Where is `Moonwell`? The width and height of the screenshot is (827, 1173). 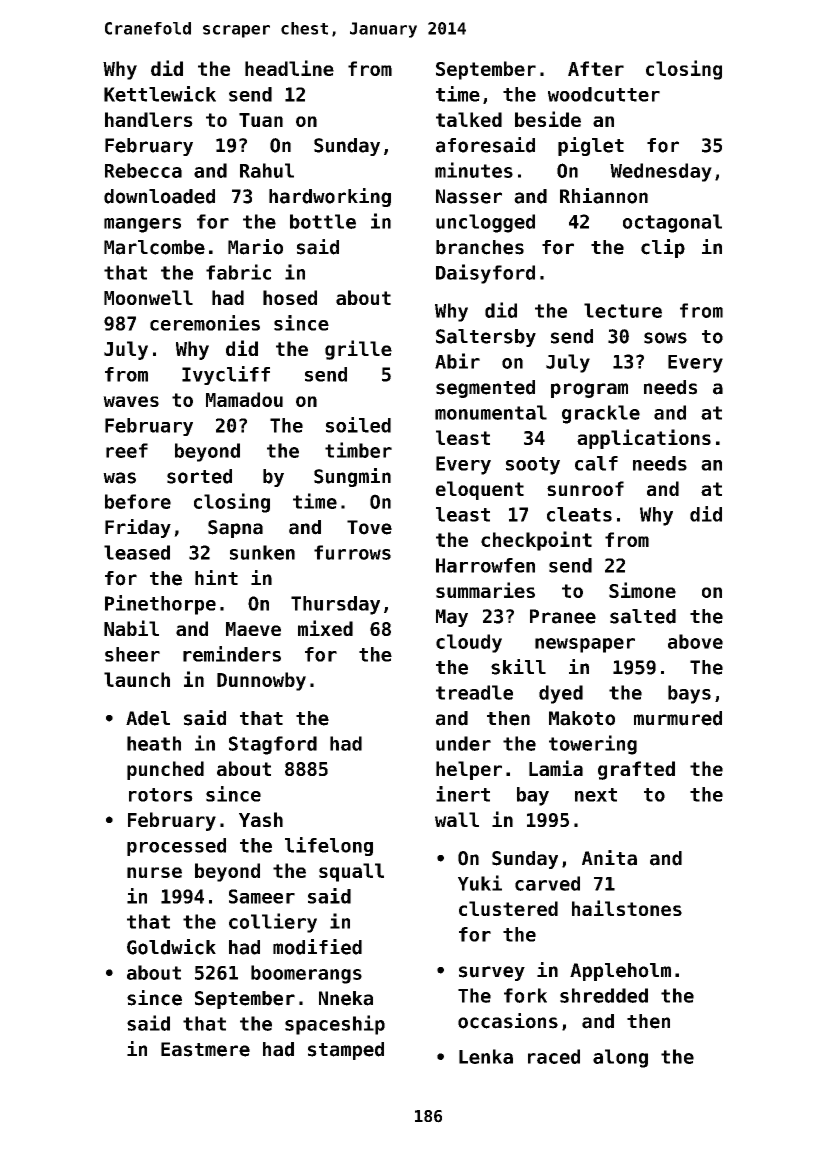 Moonwell is located at coordinates (148, 297).
